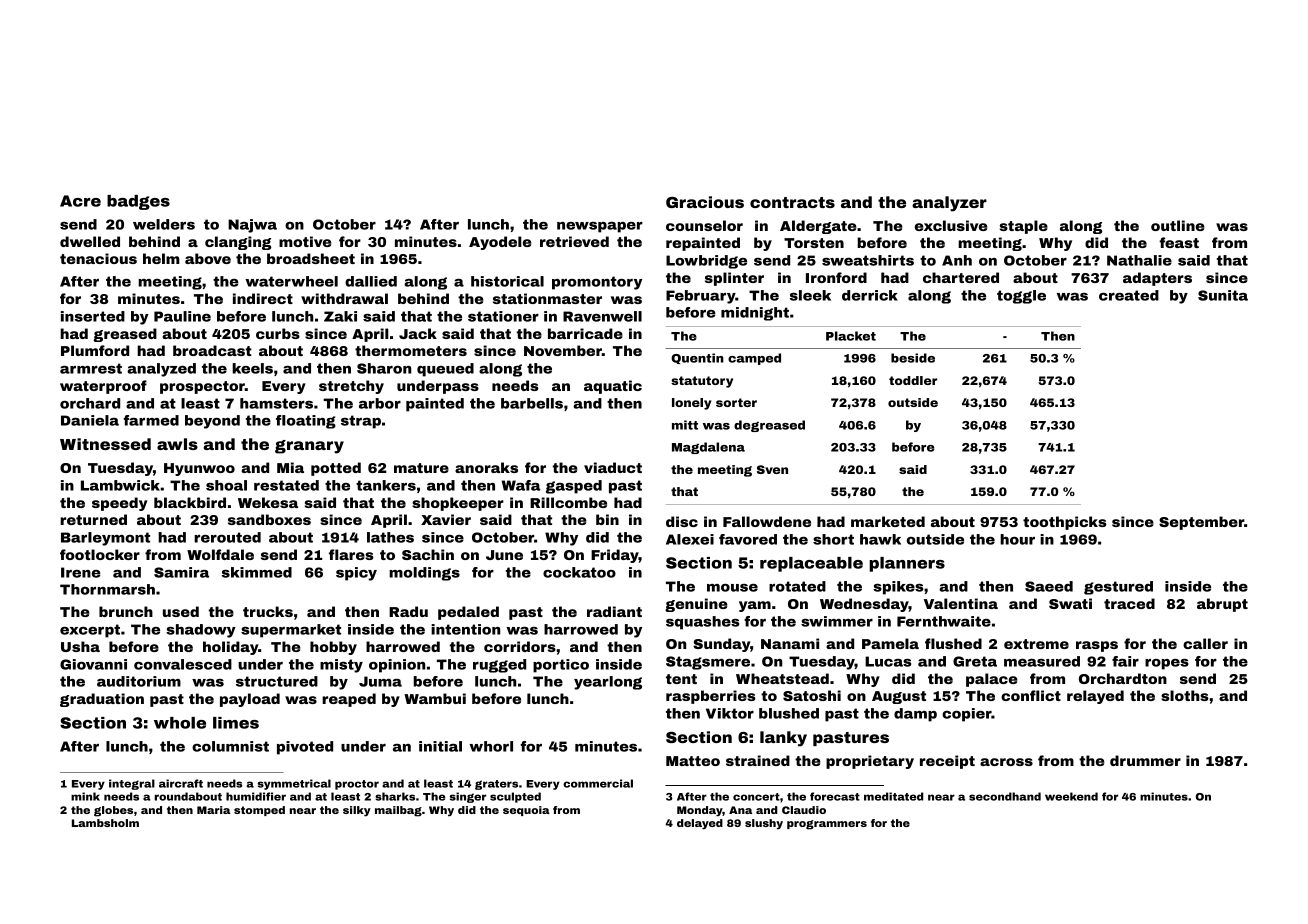  What do you see at coordinates (810, 295) in the screenshot?
I see `sleek` at bounding box center [810, 295].
